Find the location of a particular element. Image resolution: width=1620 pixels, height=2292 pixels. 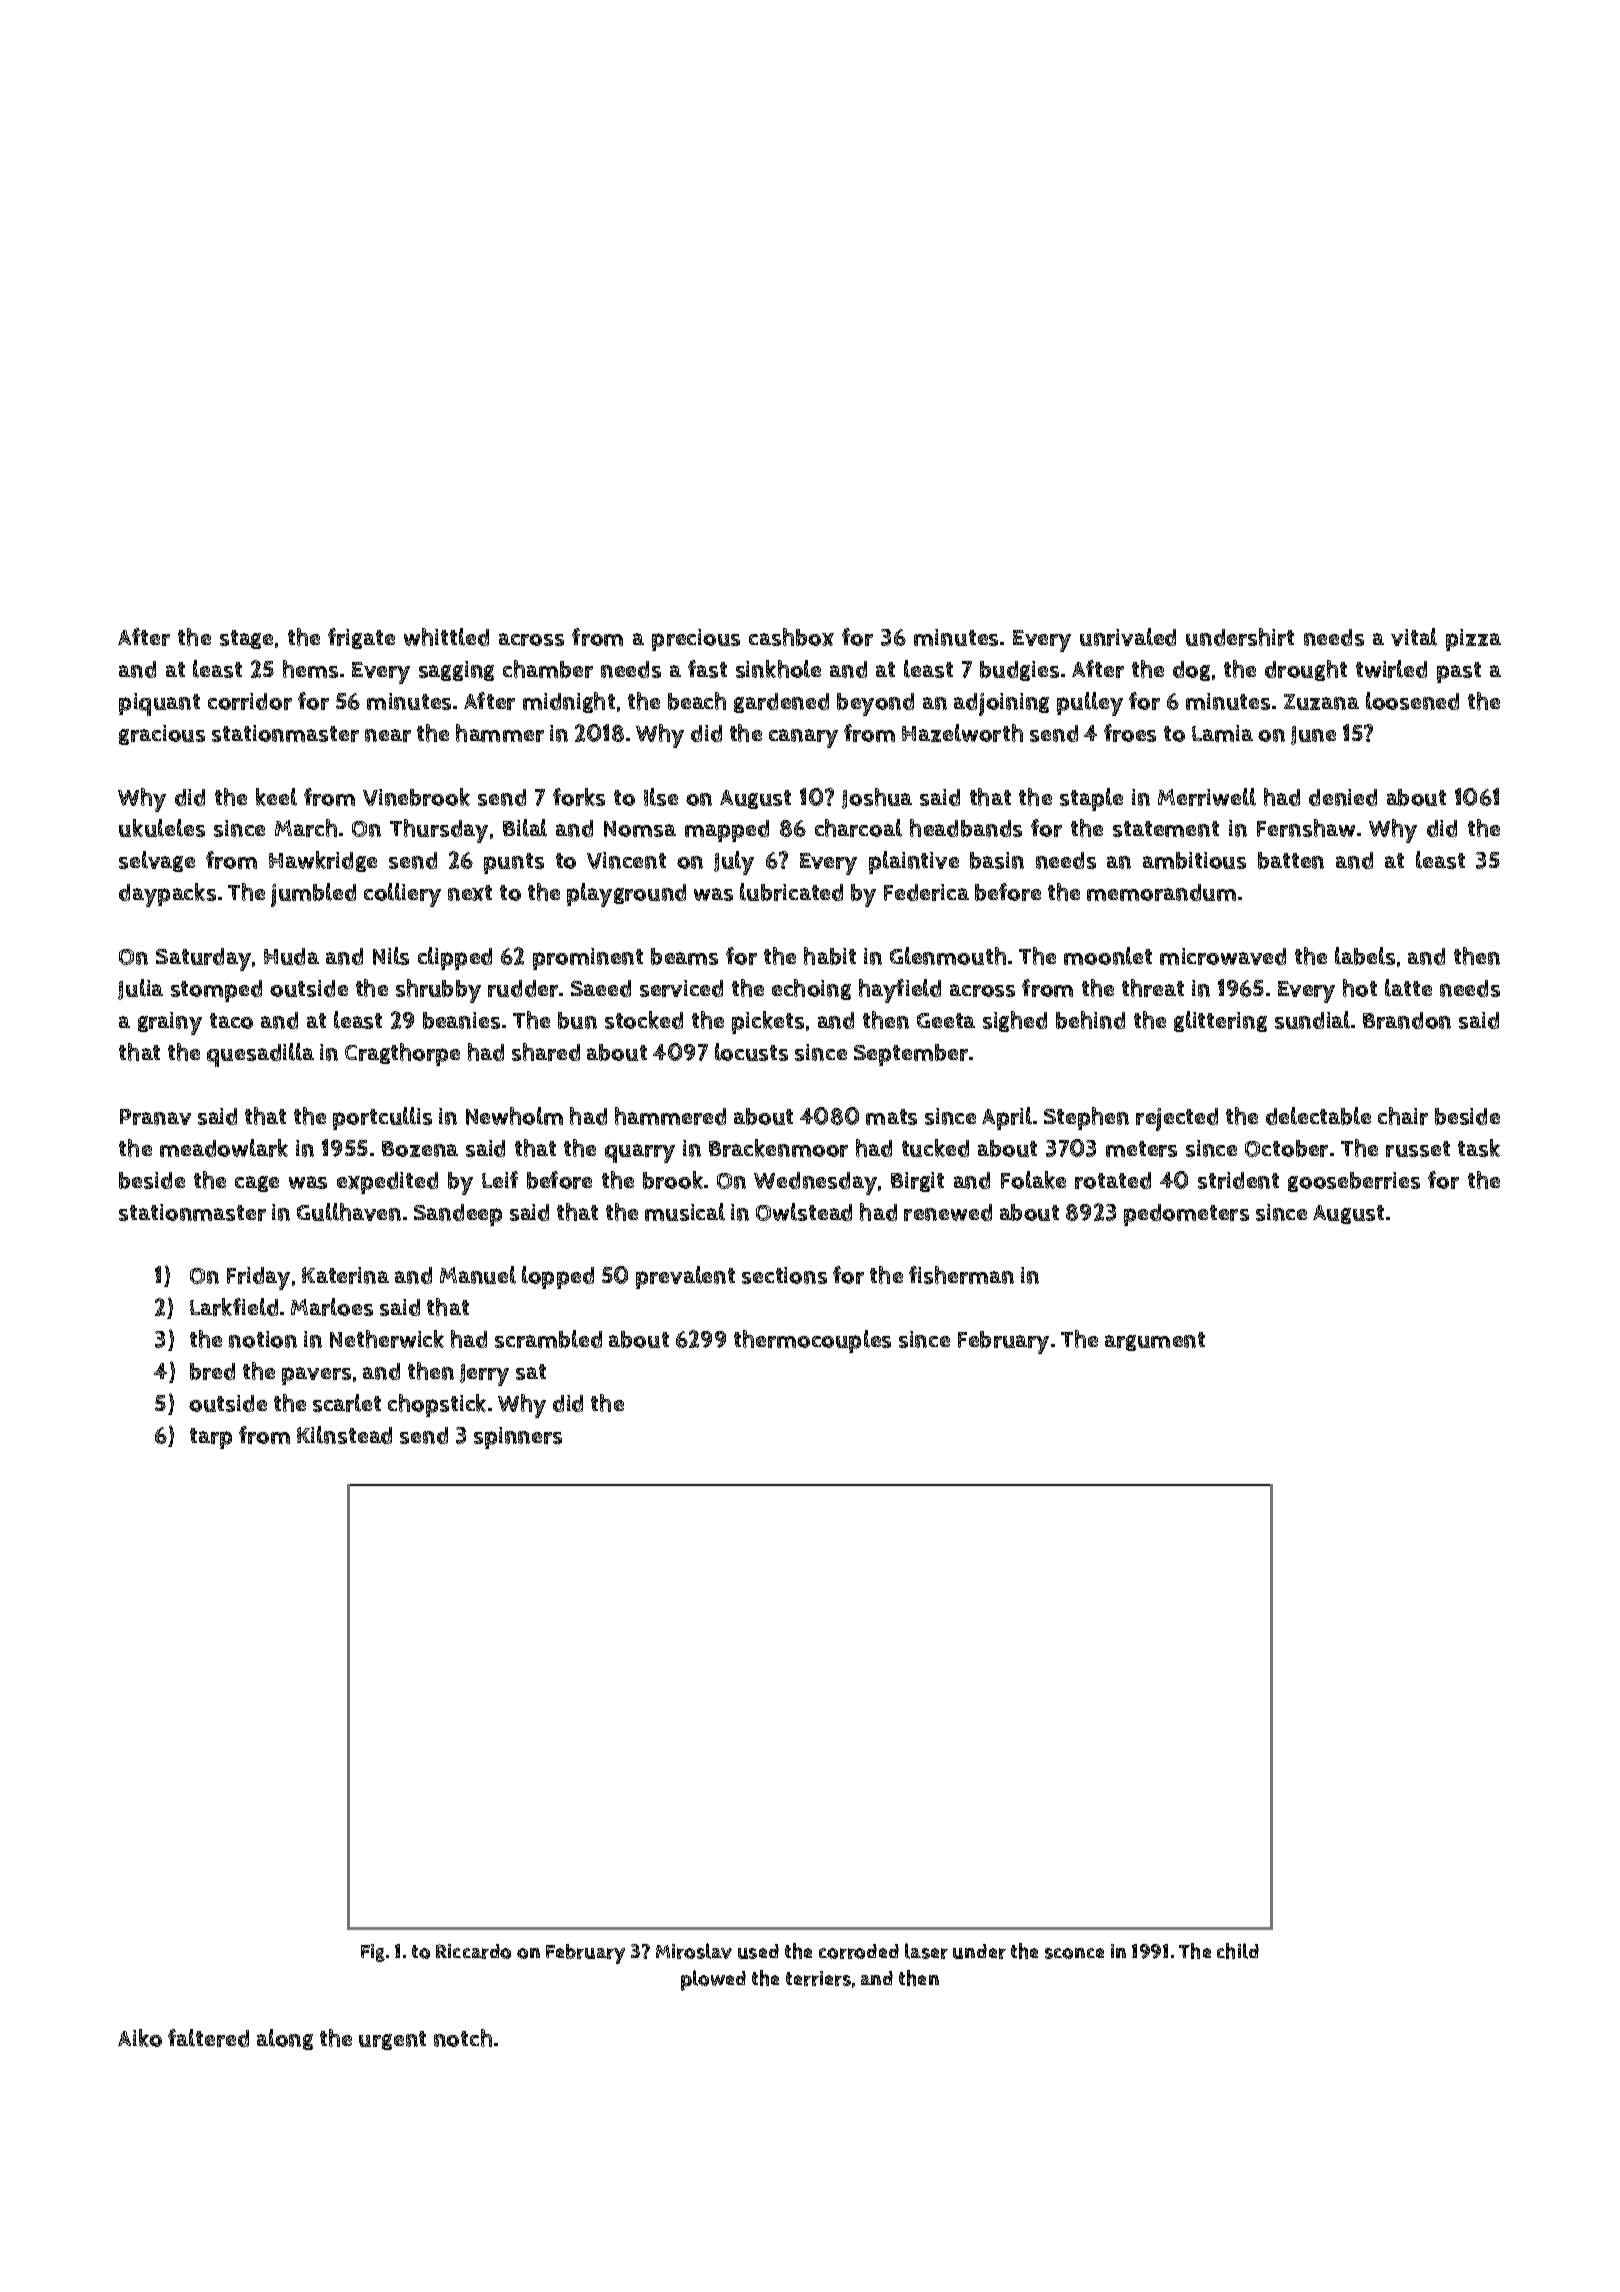

stage is located at coordinates (246, 639).
